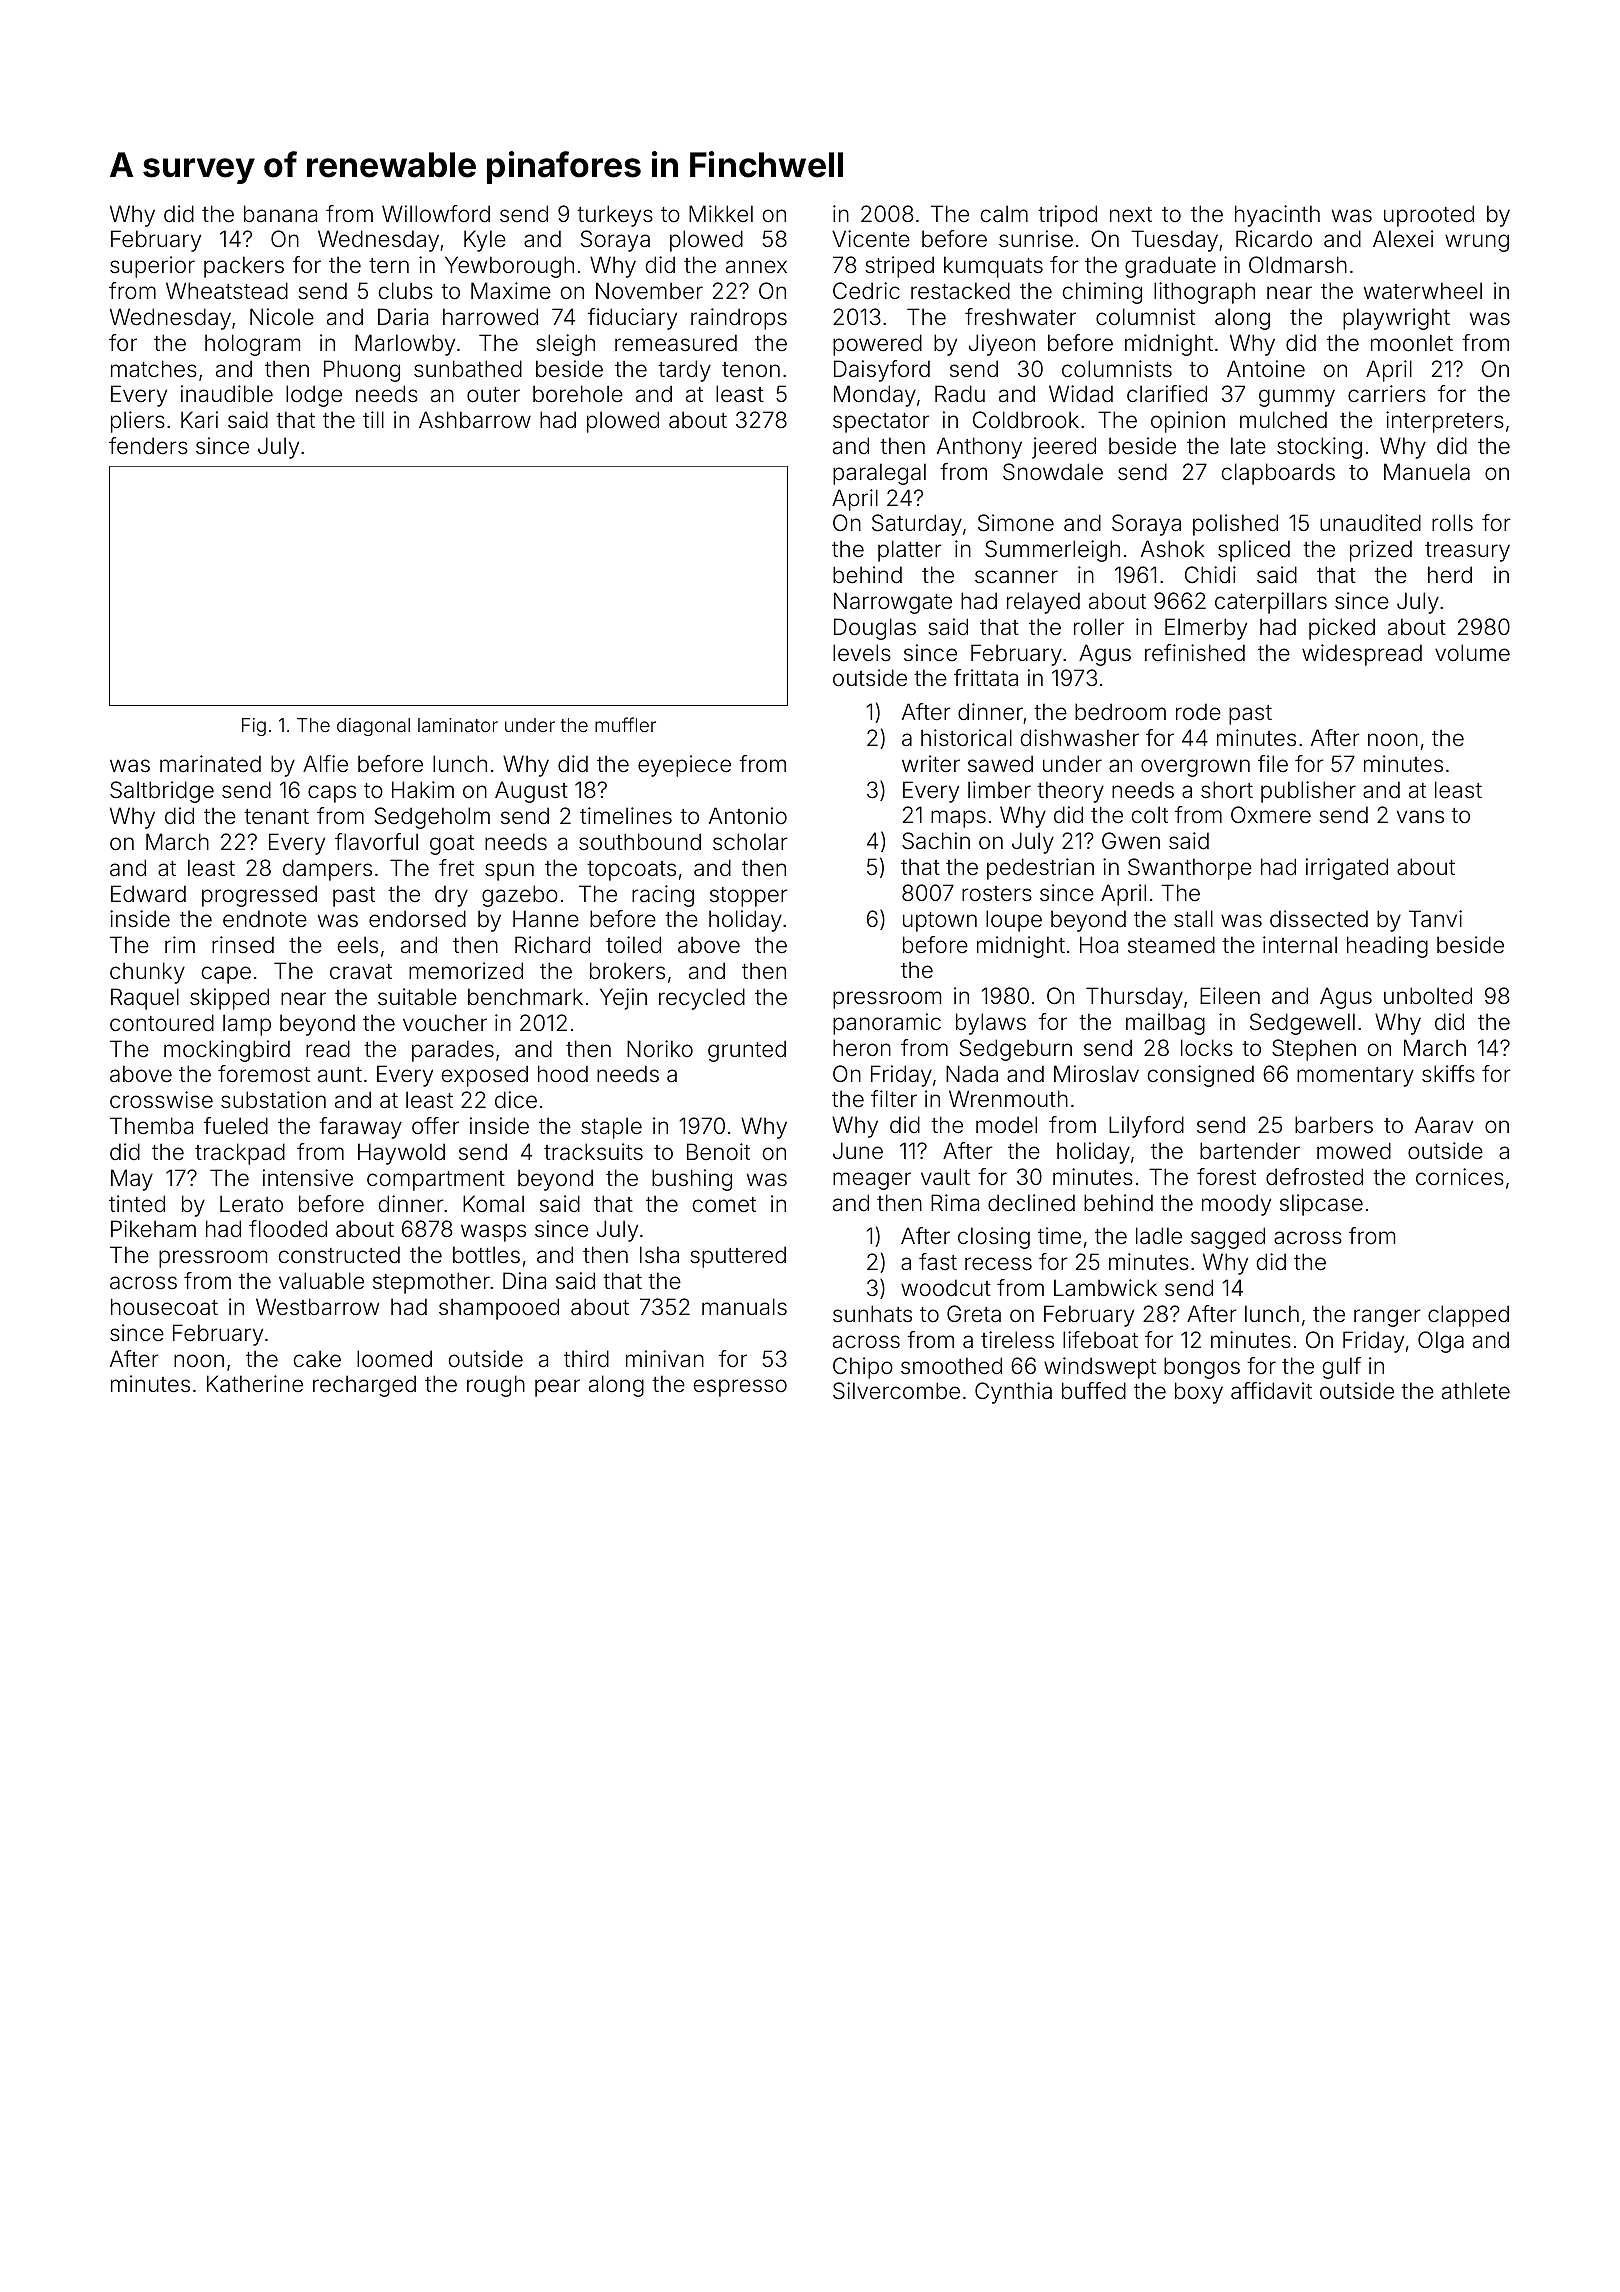 The width and height of the screenshot is (1620, 2292). What do you see at coordinates (740, 1388) in the screenshot?
I see `espresso` at bounding box center [740, 1388].
